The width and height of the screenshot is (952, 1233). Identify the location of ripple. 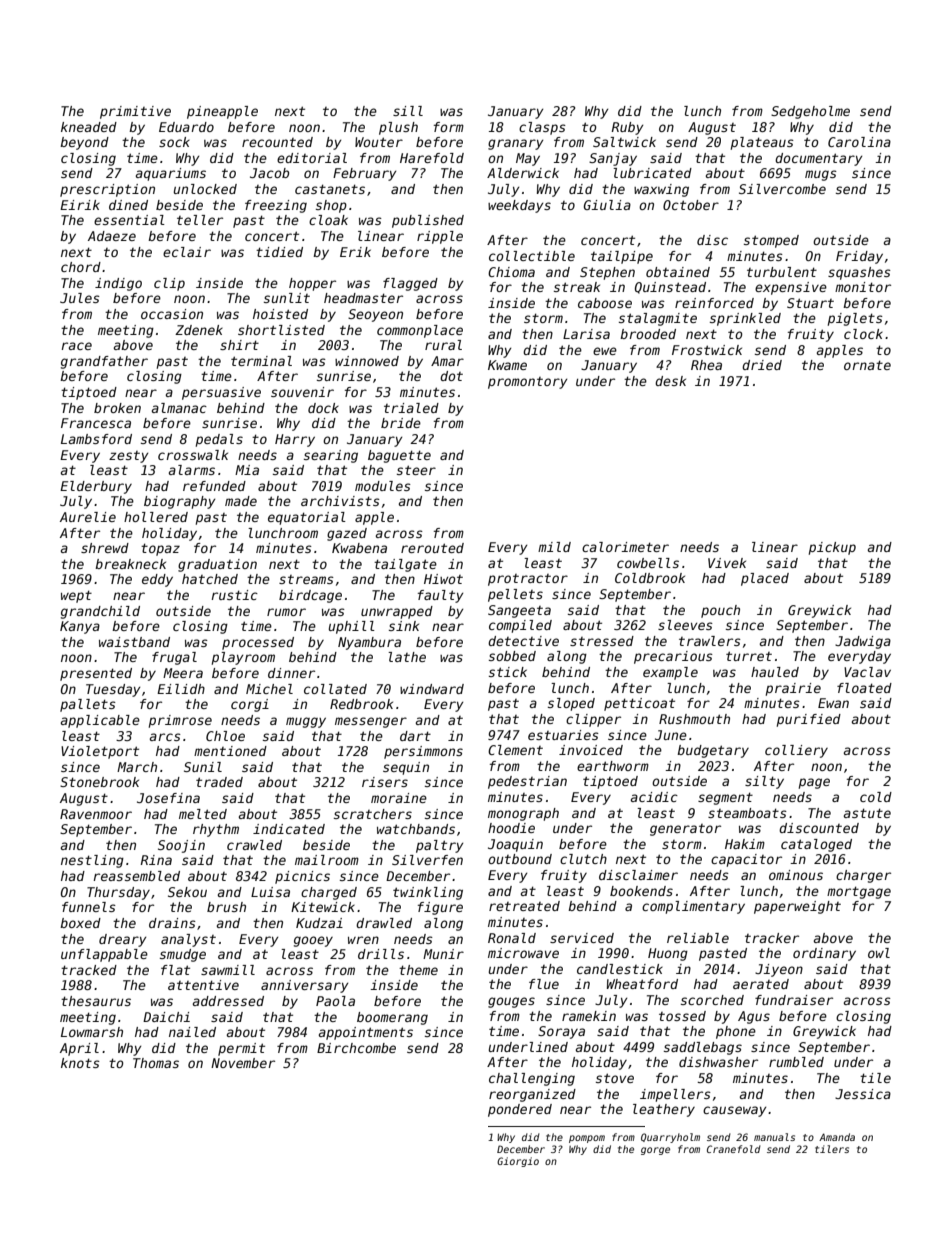
(440, 237).
